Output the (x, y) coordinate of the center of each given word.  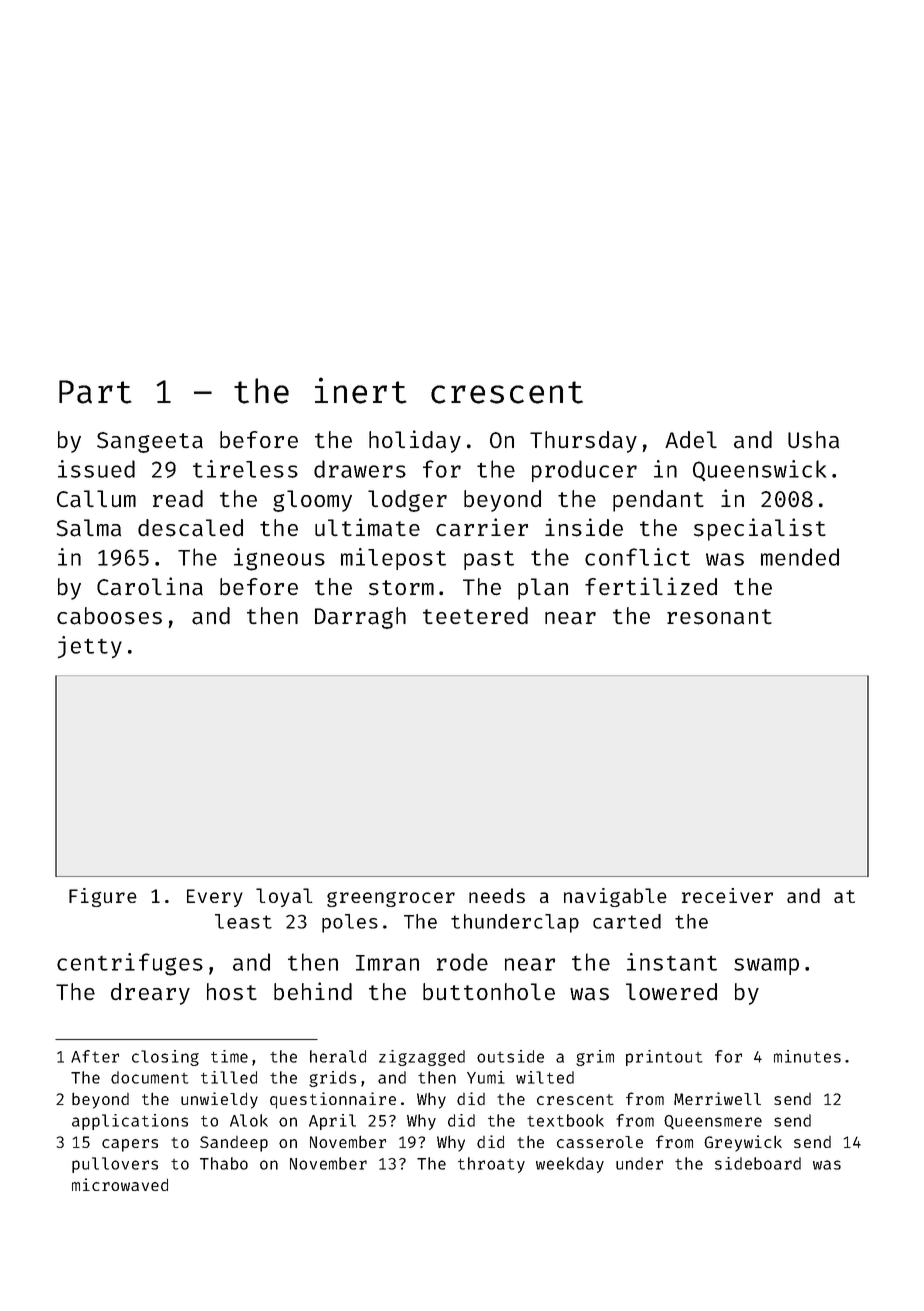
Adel (691, 439)
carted (627, 921)
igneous (279, 559)
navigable (615, 897)
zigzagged (422, 1058)
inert (361, 390)
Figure (103, 897)
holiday (415, 441)
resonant (719, 617)
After (95, 1056)
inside (584, 527)
